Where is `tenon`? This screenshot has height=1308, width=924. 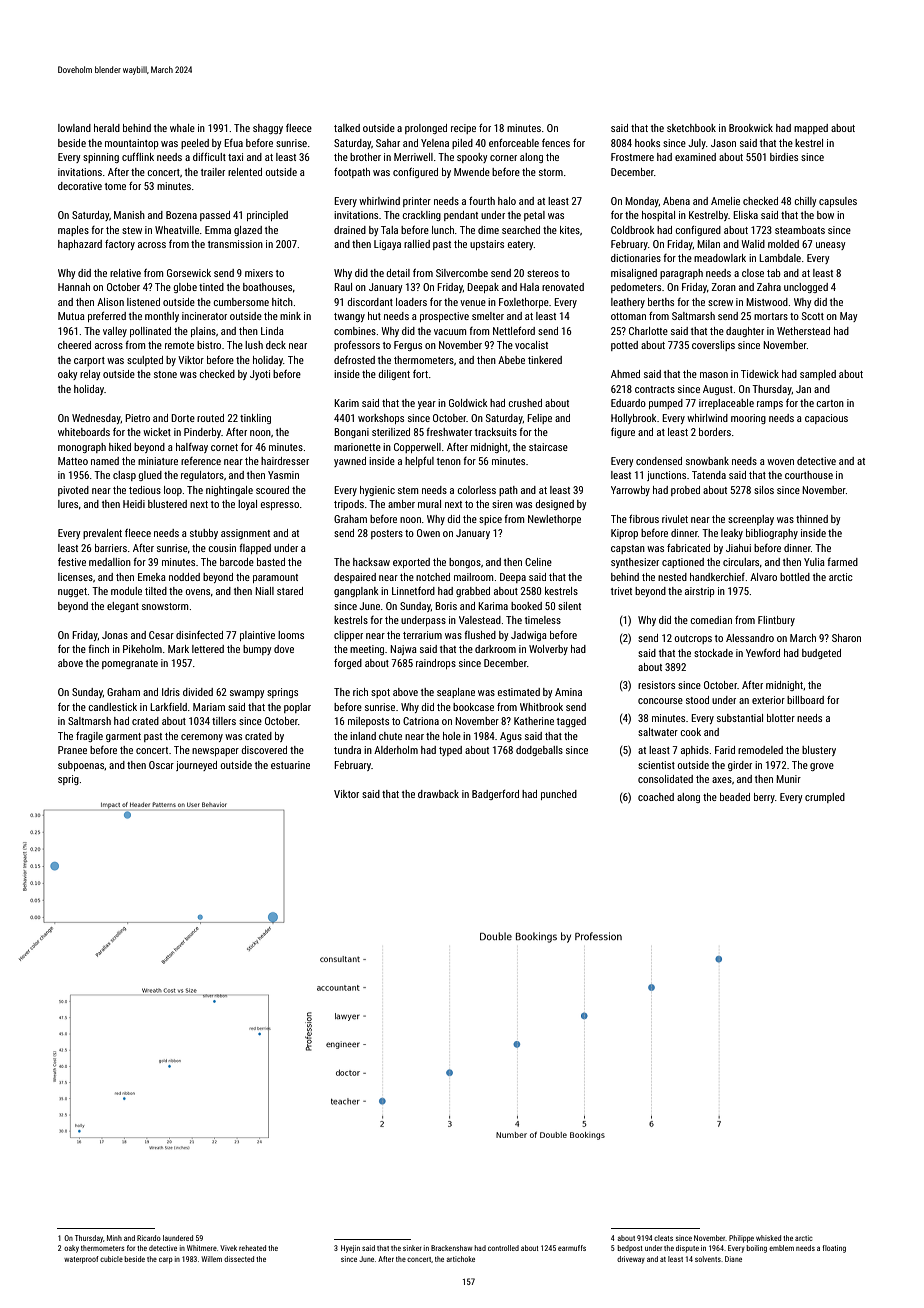 tenon is located at coordinates (449, 461).
